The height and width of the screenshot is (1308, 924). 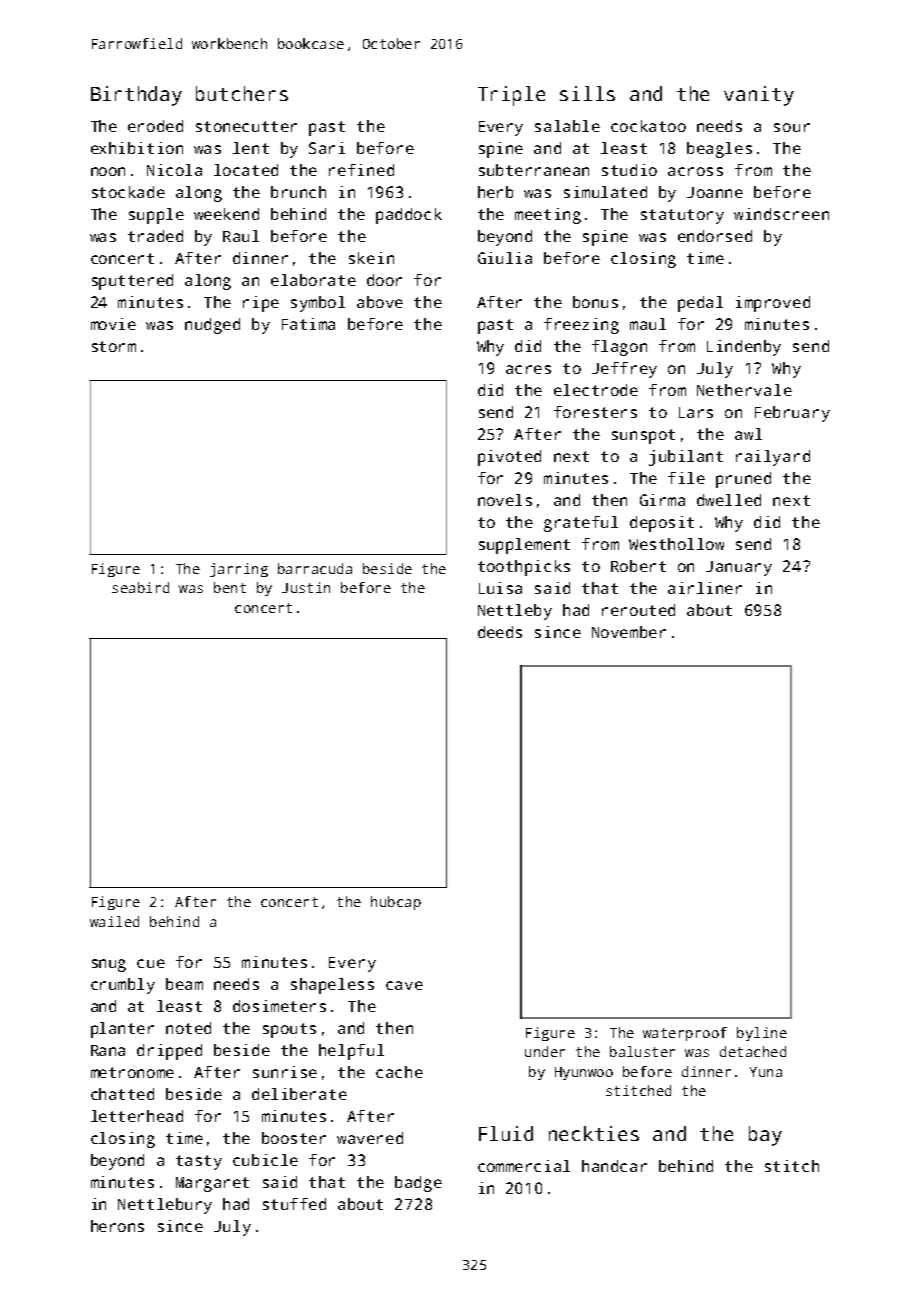 What do you see at coordinates (685, 1034) in the screenshot?
I see `waterproof` at bounding box center [685, 1034].
